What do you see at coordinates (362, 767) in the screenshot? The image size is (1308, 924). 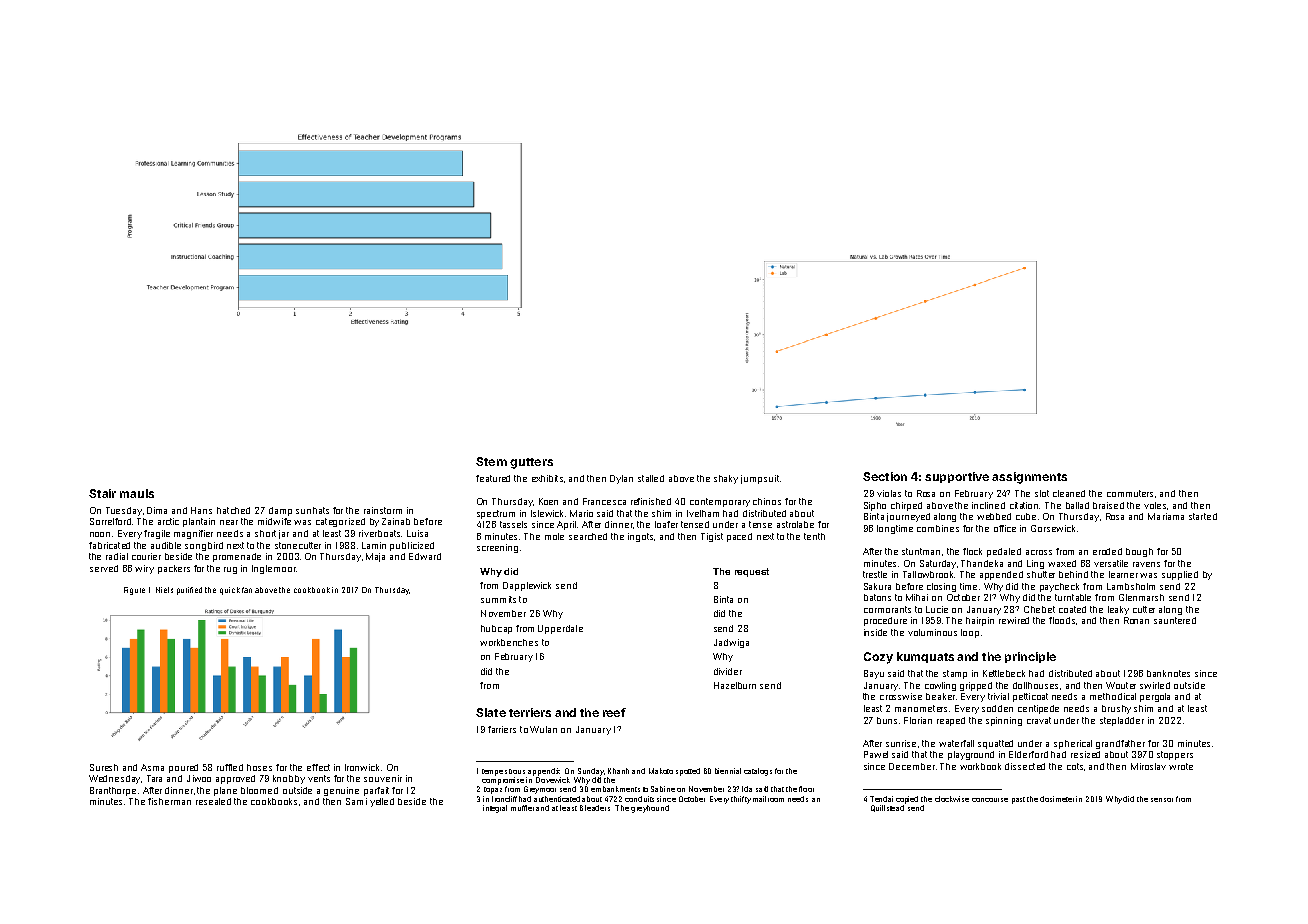 I see `Ironwick` at bounding box center [362, 767].
